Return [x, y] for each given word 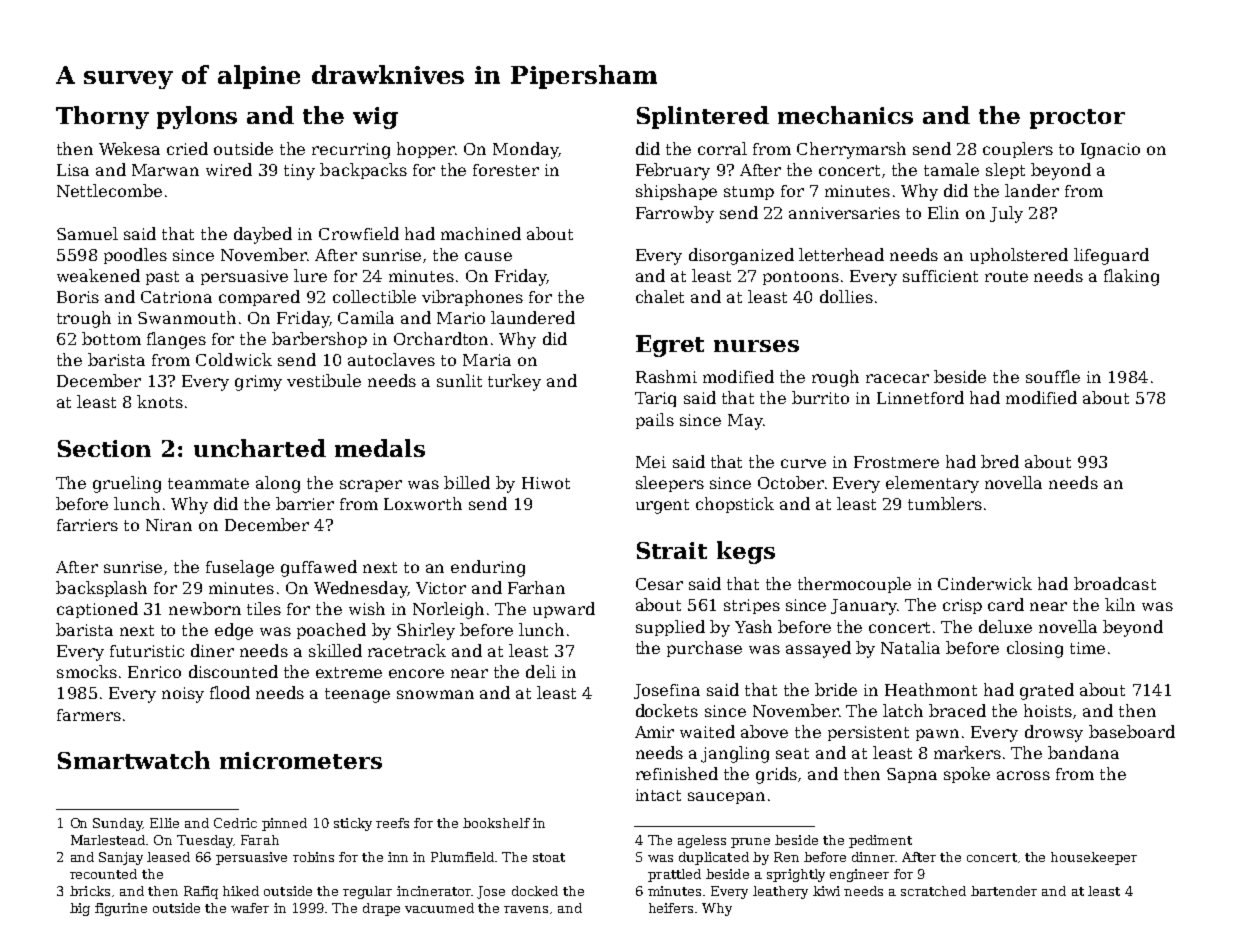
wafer [250, 908]
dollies [846, 296]
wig [375, 118]
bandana [1083, 752]
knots [160, 401]
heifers [671, 908]
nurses [756, 346]
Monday [525, 150]
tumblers [945, 503]
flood [230, 692]
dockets [667, 710]
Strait [672, 550]
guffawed [319, 568]
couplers [1018, 150]
